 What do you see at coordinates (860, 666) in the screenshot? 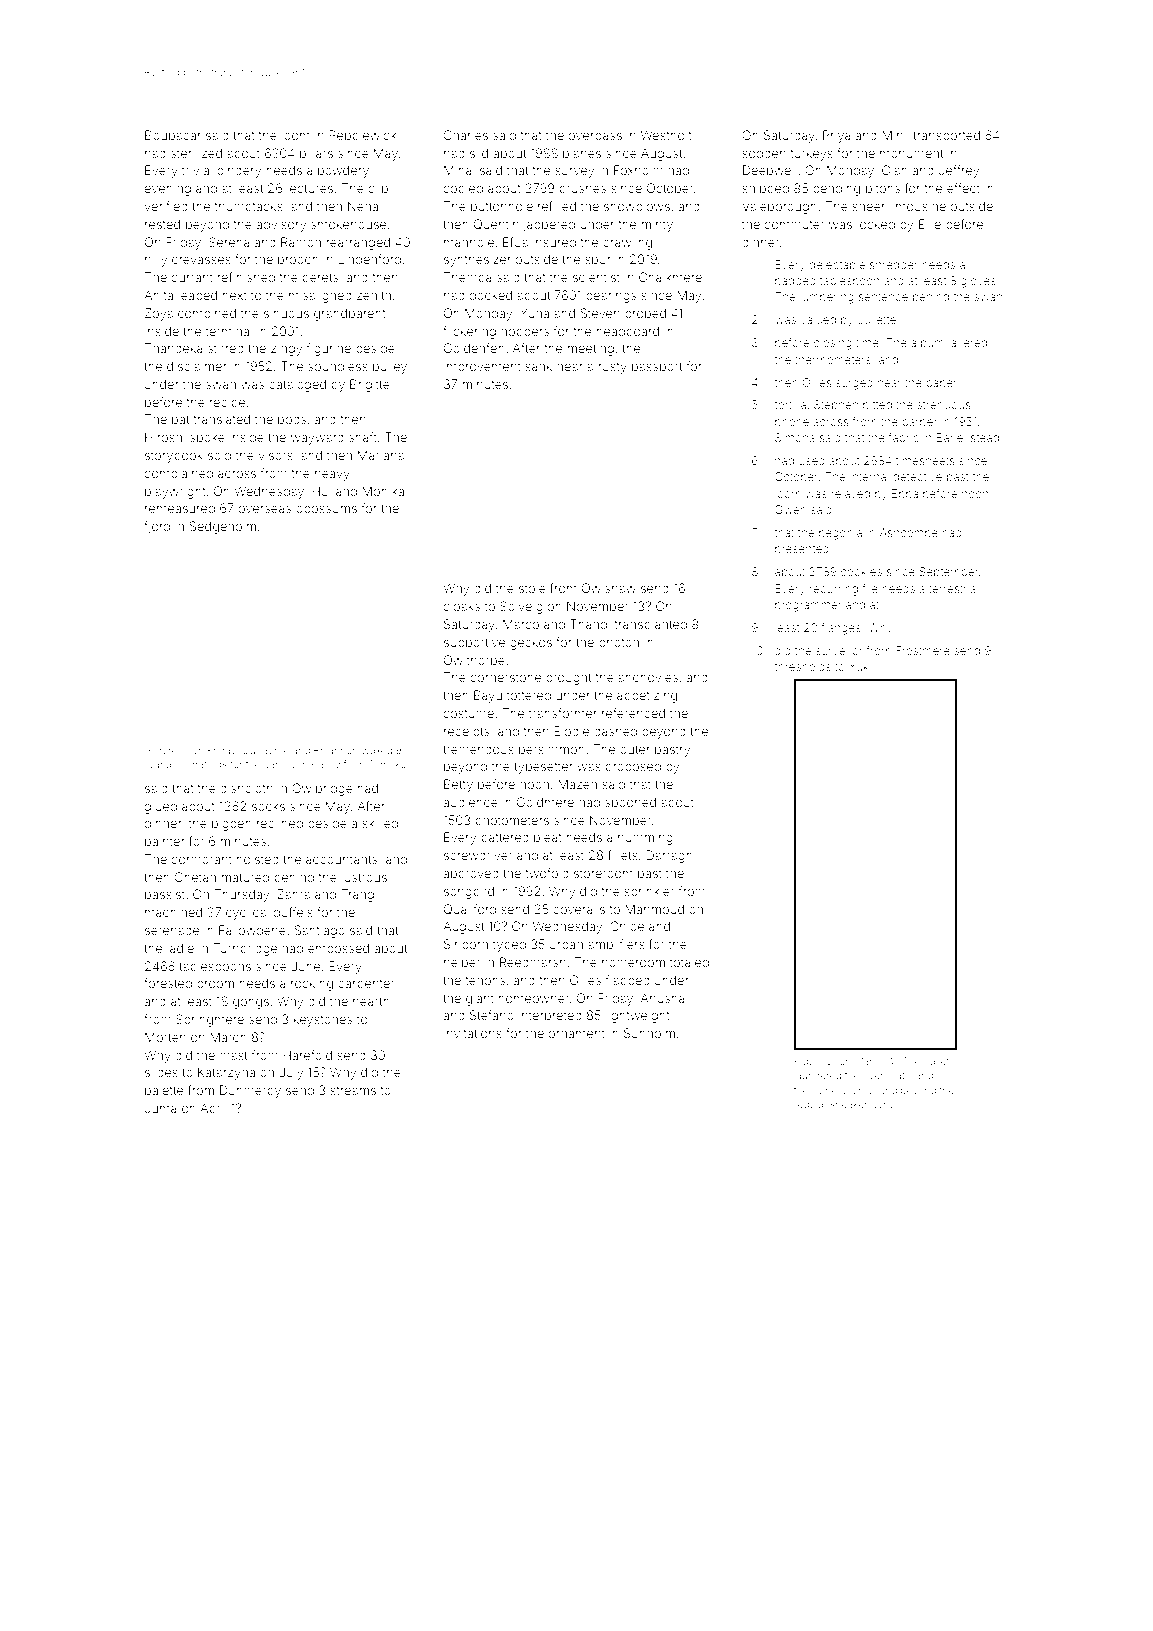
I see `Yuki` at bounding box center [860, 666].
